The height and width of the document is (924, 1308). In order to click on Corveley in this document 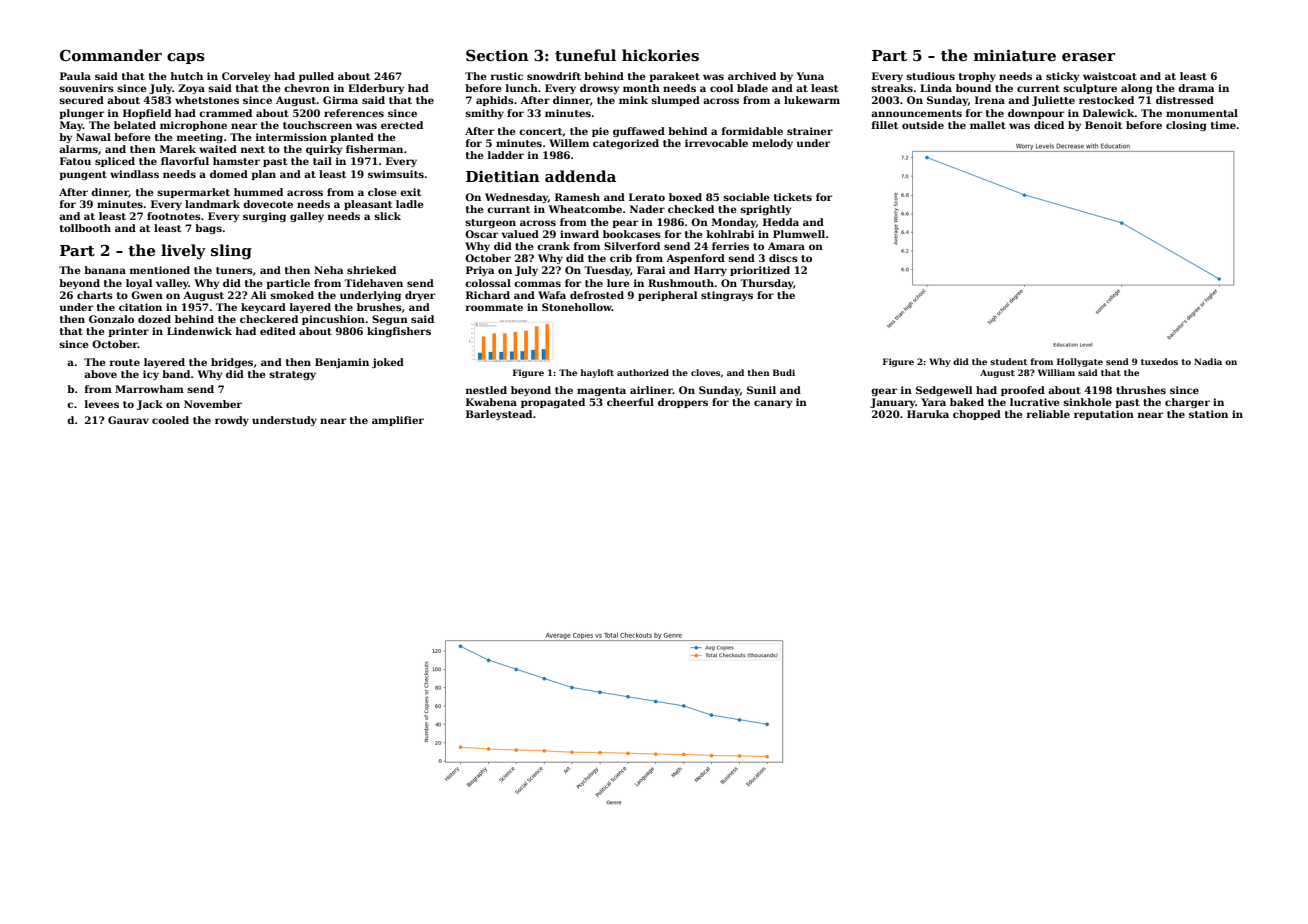, I will do `click(246, 77)`.
